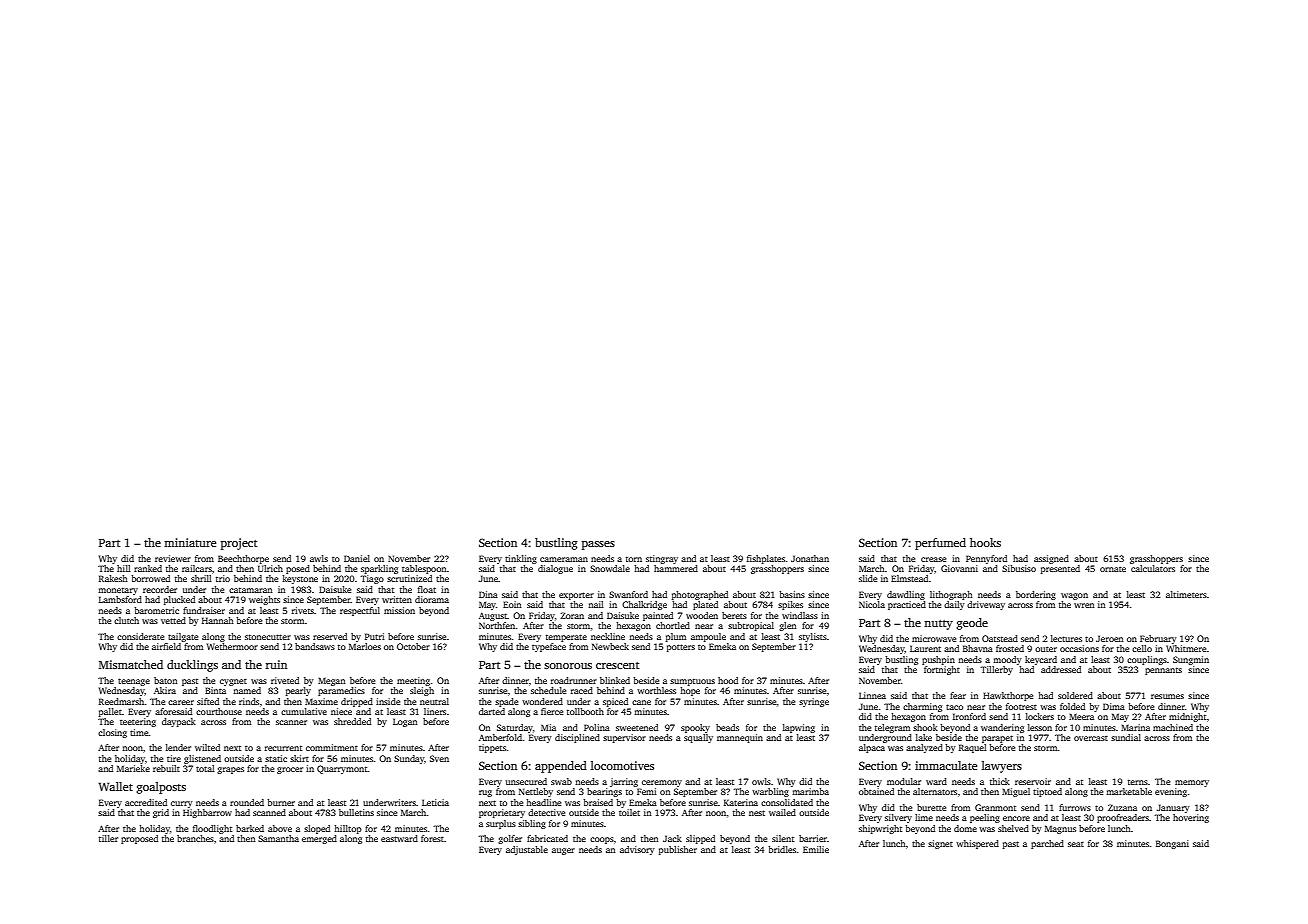  What do you see at coordinates (166, 680) in the screenshot?
I see `baton` at bounding box center [166, 680].
